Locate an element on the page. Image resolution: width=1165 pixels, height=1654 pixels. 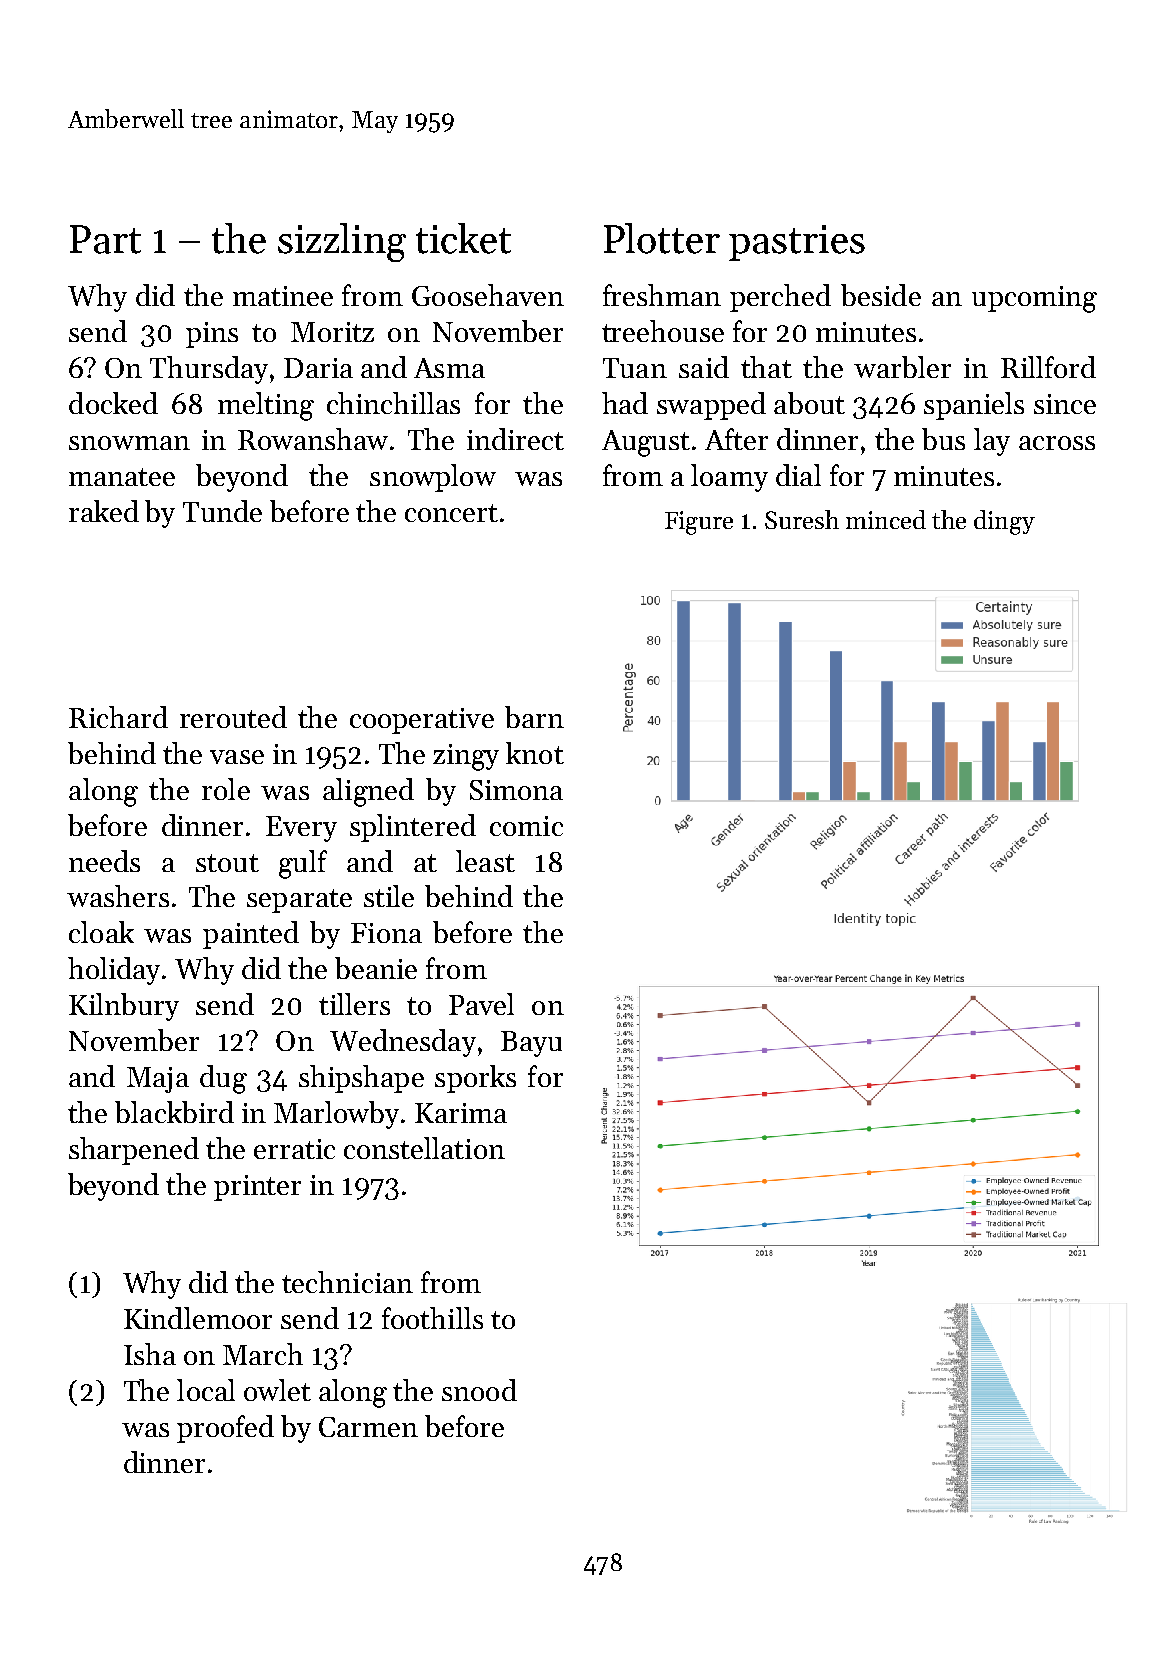
across is located at coordinates (1057, 443).
